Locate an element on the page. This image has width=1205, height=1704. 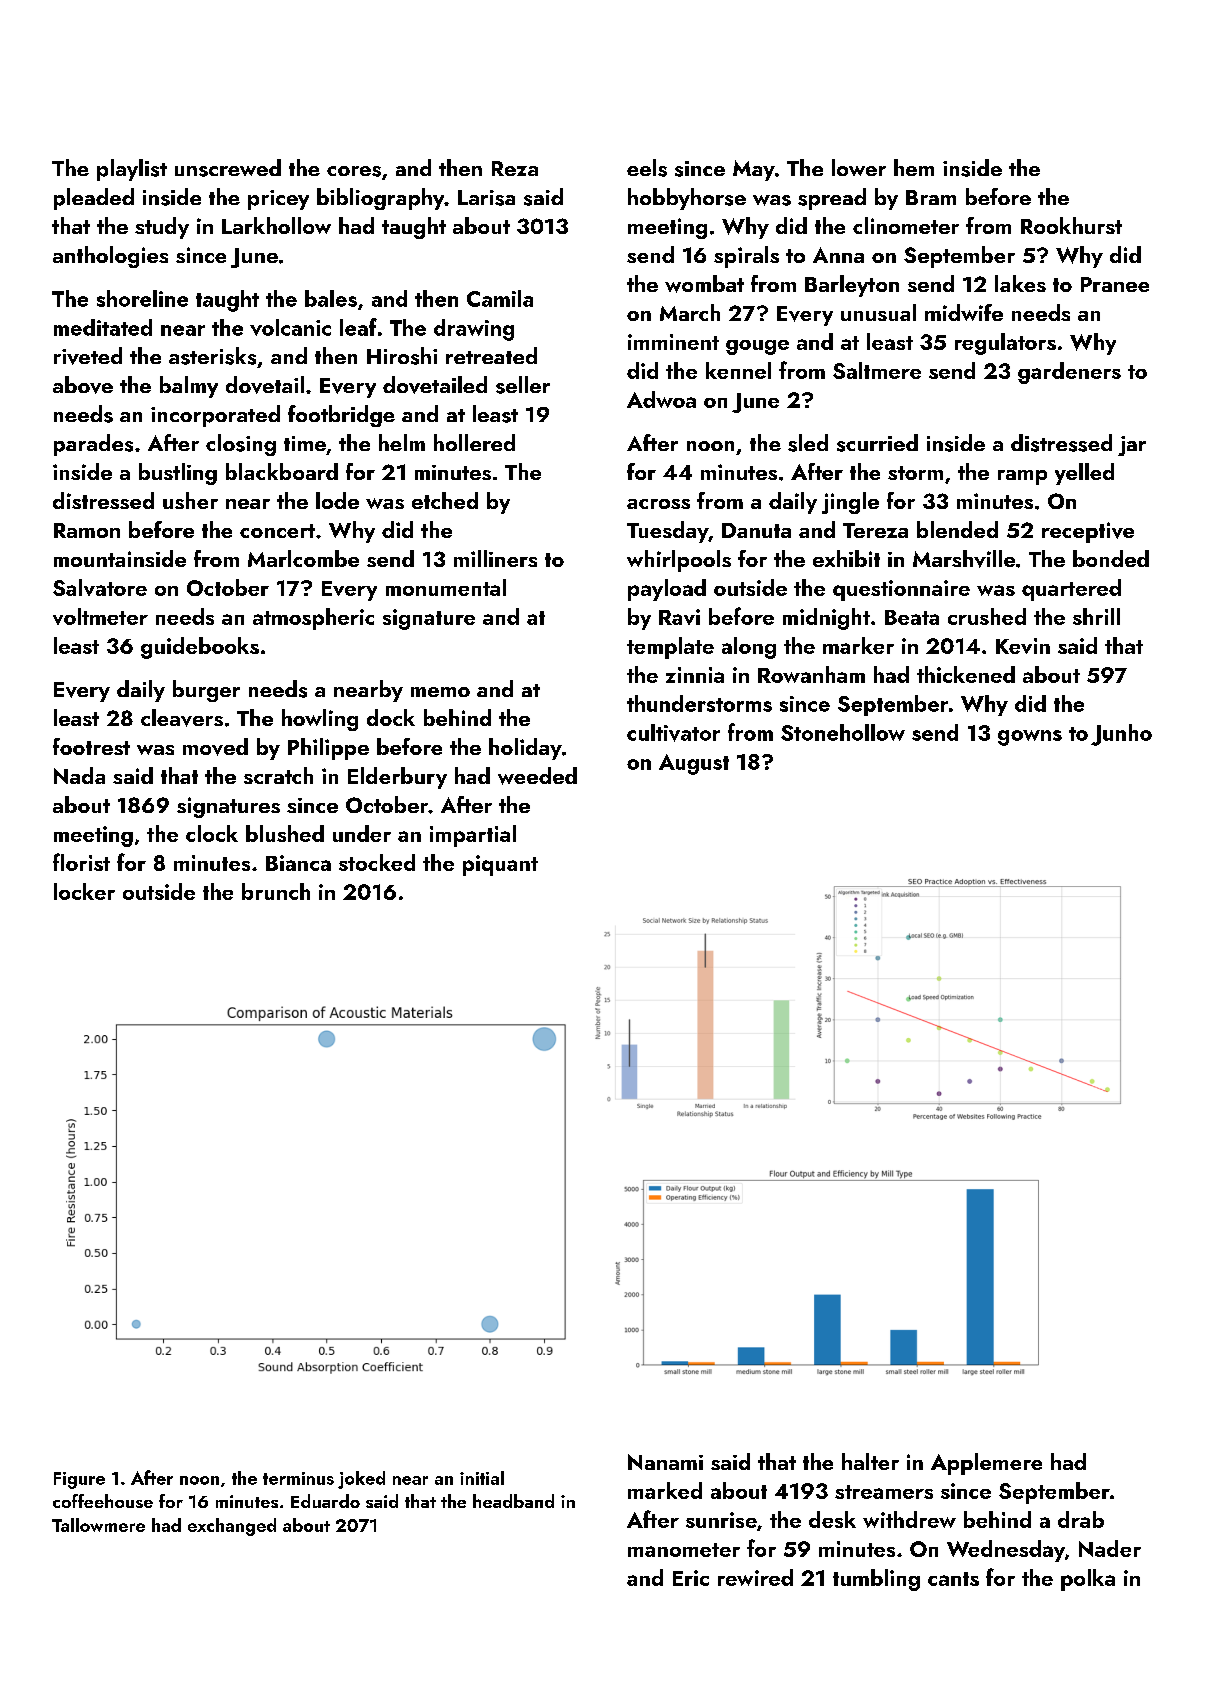
playlist is located at coordinates (132, 170).
